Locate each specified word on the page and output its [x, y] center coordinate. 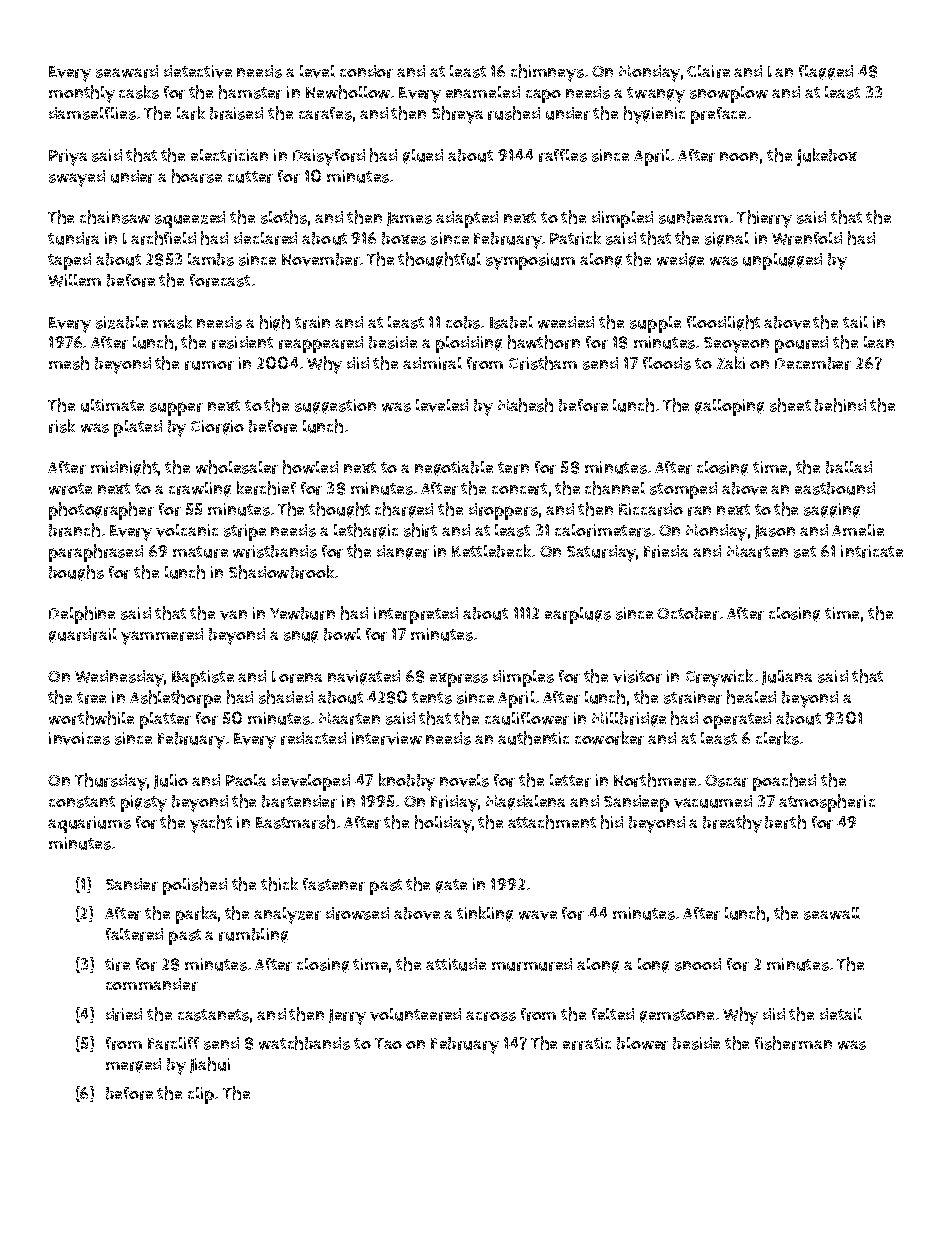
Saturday [601, 553]
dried [124, 1014]
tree [91, 698]
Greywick [719, 678]
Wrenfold [807, 238]
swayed [77, 178]
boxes [404, 238]
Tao [388, 1043]
